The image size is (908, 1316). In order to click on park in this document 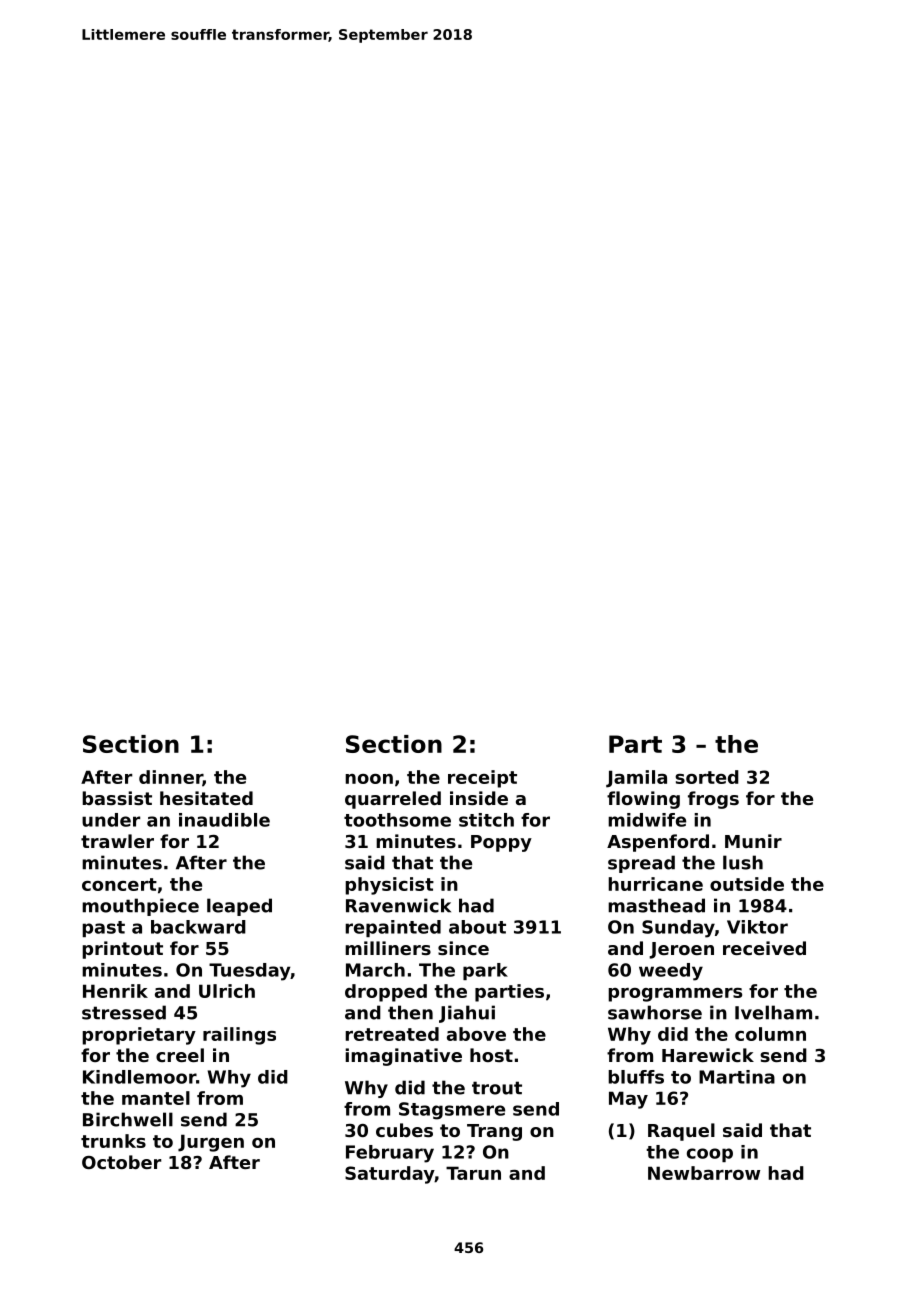, I will do `click(485, 971)`.
